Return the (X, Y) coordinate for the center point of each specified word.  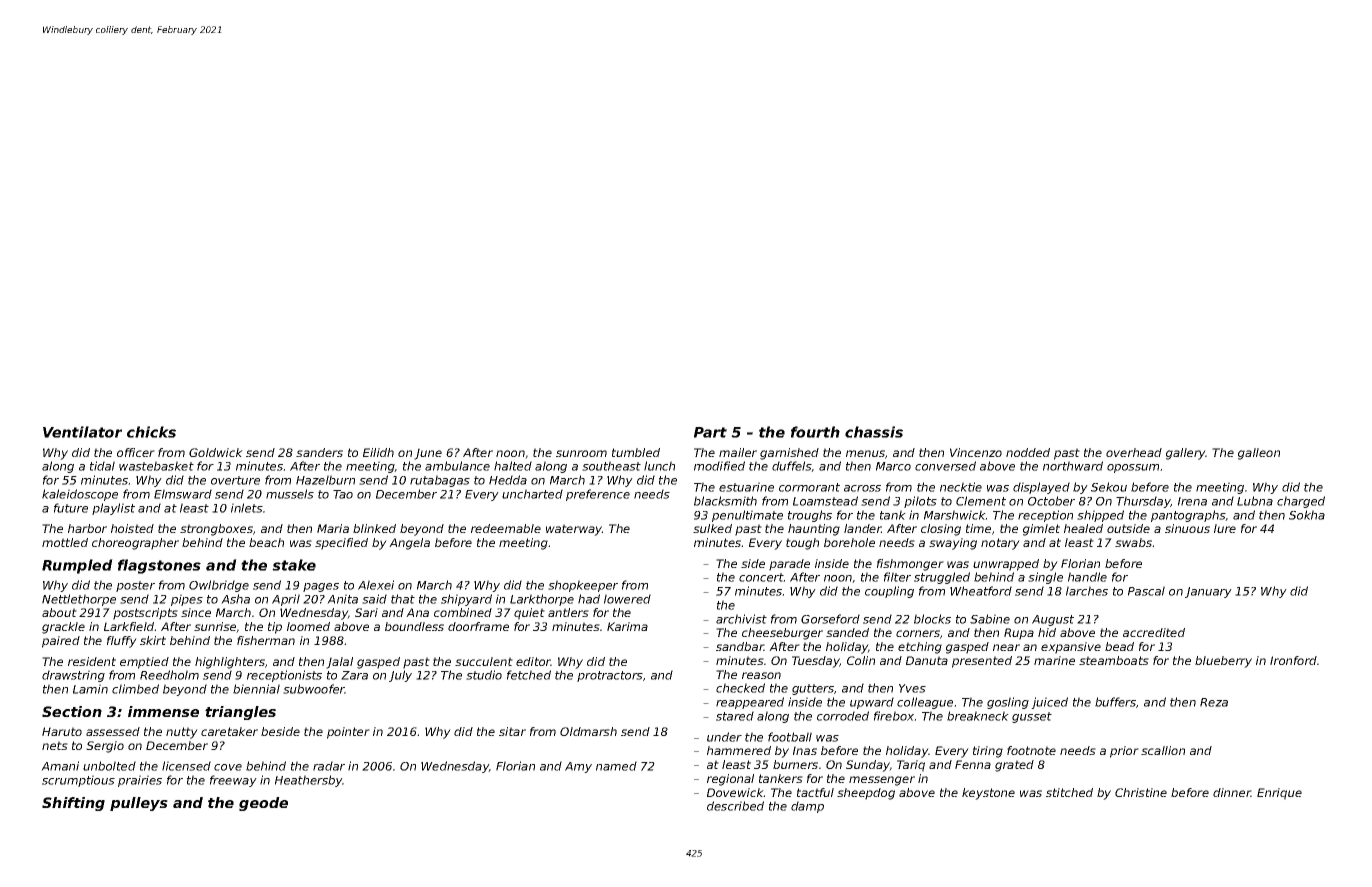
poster (135, 586)
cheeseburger (782, 634)
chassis (874, 432)
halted (513, 466)
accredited (1154, 632)
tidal (102, 466)
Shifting (73, 804)
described (735, 806)
